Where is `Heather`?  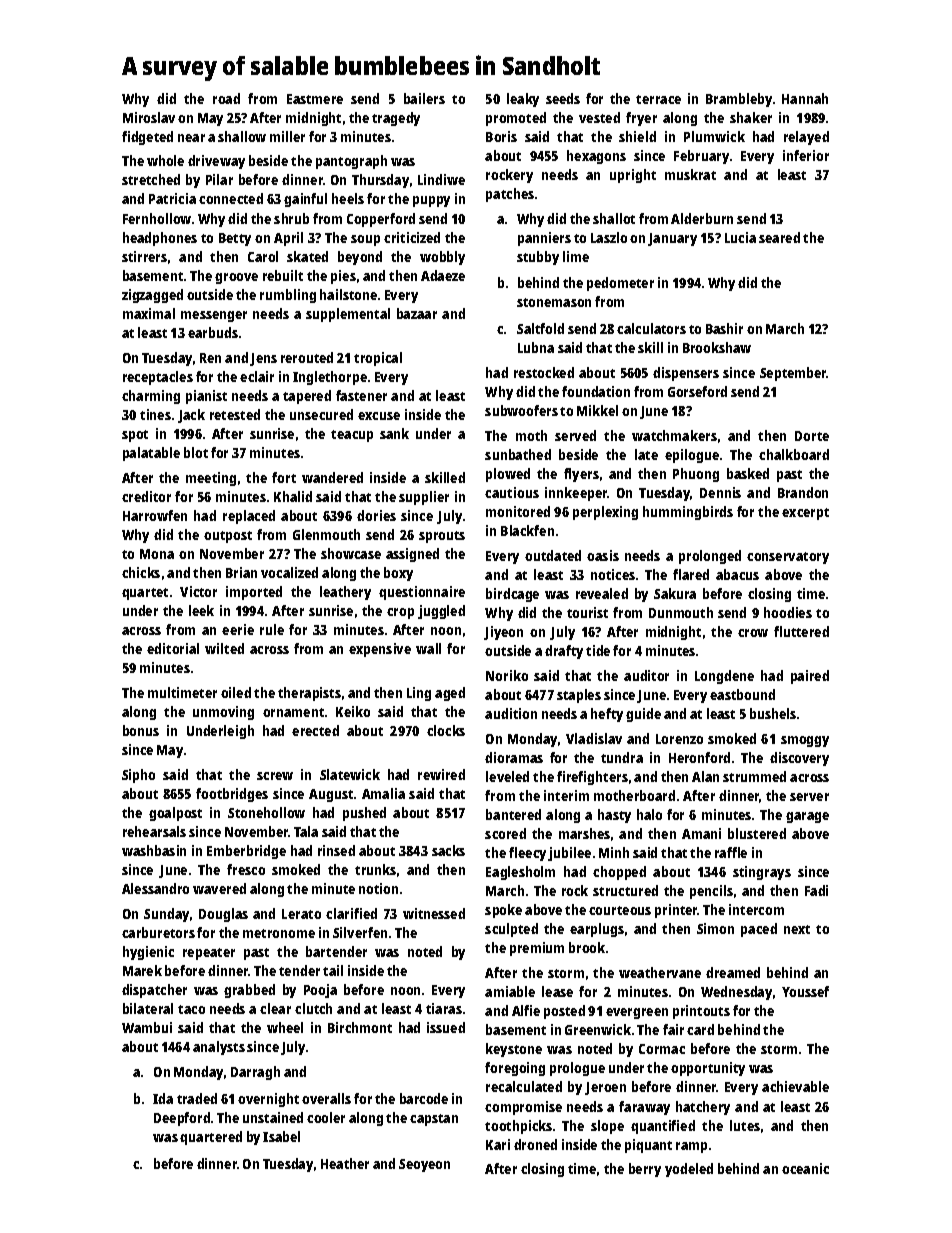
Heather is located at coordinates (345, 1163).
